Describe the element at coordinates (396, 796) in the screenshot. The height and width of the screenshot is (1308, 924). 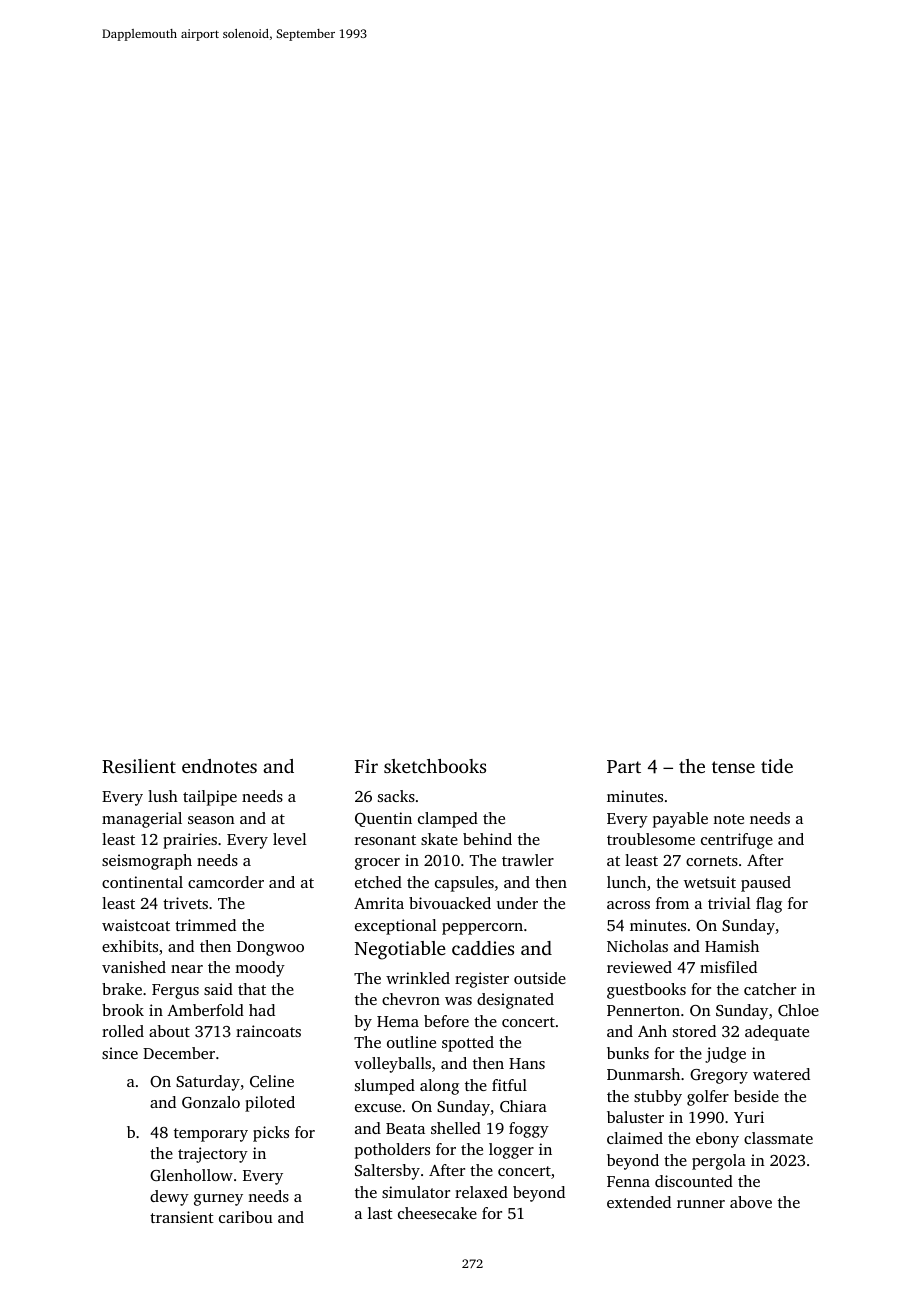
I see `sacks` at that location.
